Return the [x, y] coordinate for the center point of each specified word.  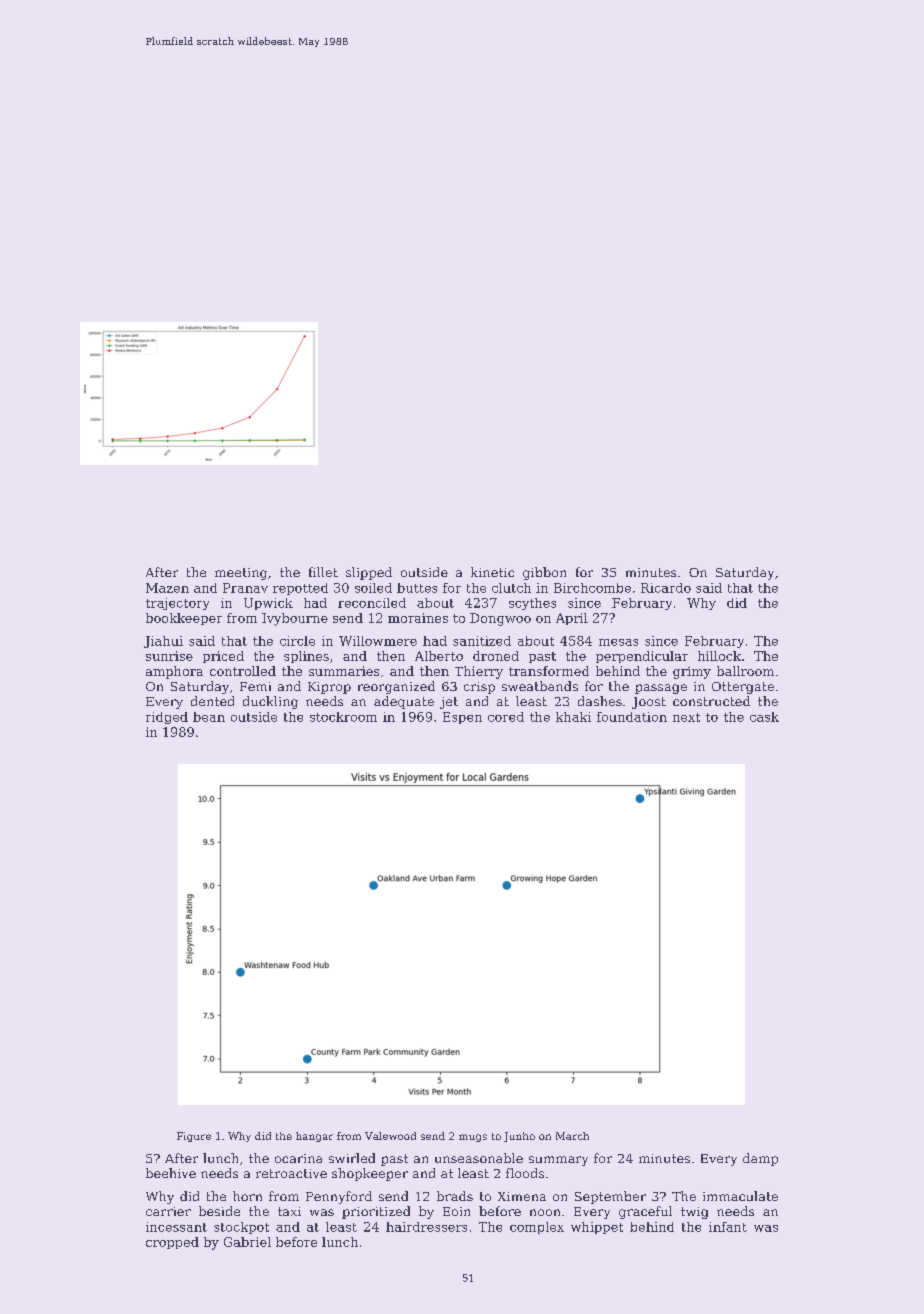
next [686, 717]
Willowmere [378, 641]
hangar [314, 1137]
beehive [171, 1173]
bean [209, 717]
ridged [167, 718]
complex [537, 1228]
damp [760, 1159]
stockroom [343, 717]
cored [506, 717]
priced [223, 657]
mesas [618, 642]
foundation [632, 717]
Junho [519, 1137]
